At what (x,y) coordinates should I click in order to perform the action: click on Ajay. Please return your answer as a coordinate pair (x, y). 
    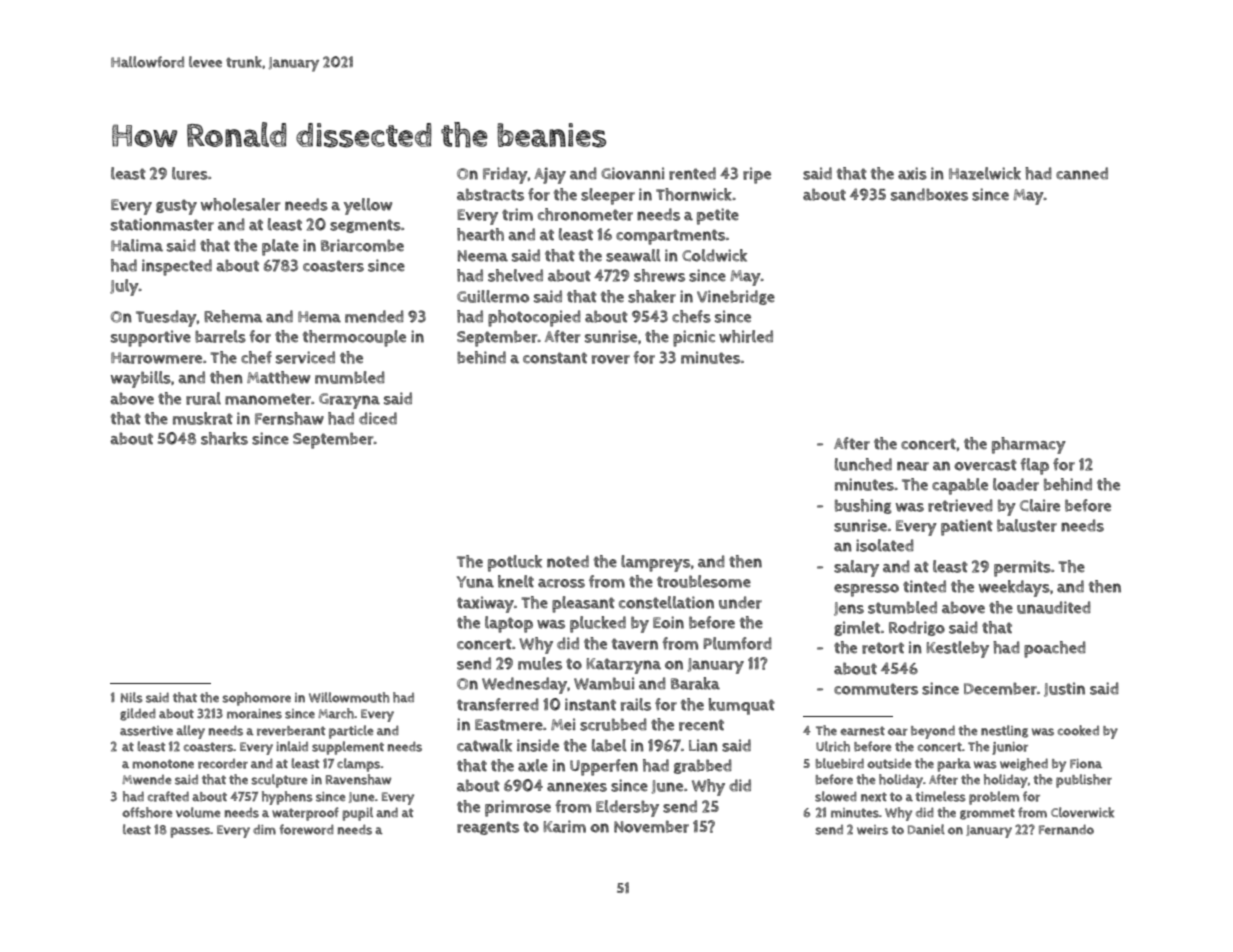
    Looking at the image, I should click on (550, 175).
